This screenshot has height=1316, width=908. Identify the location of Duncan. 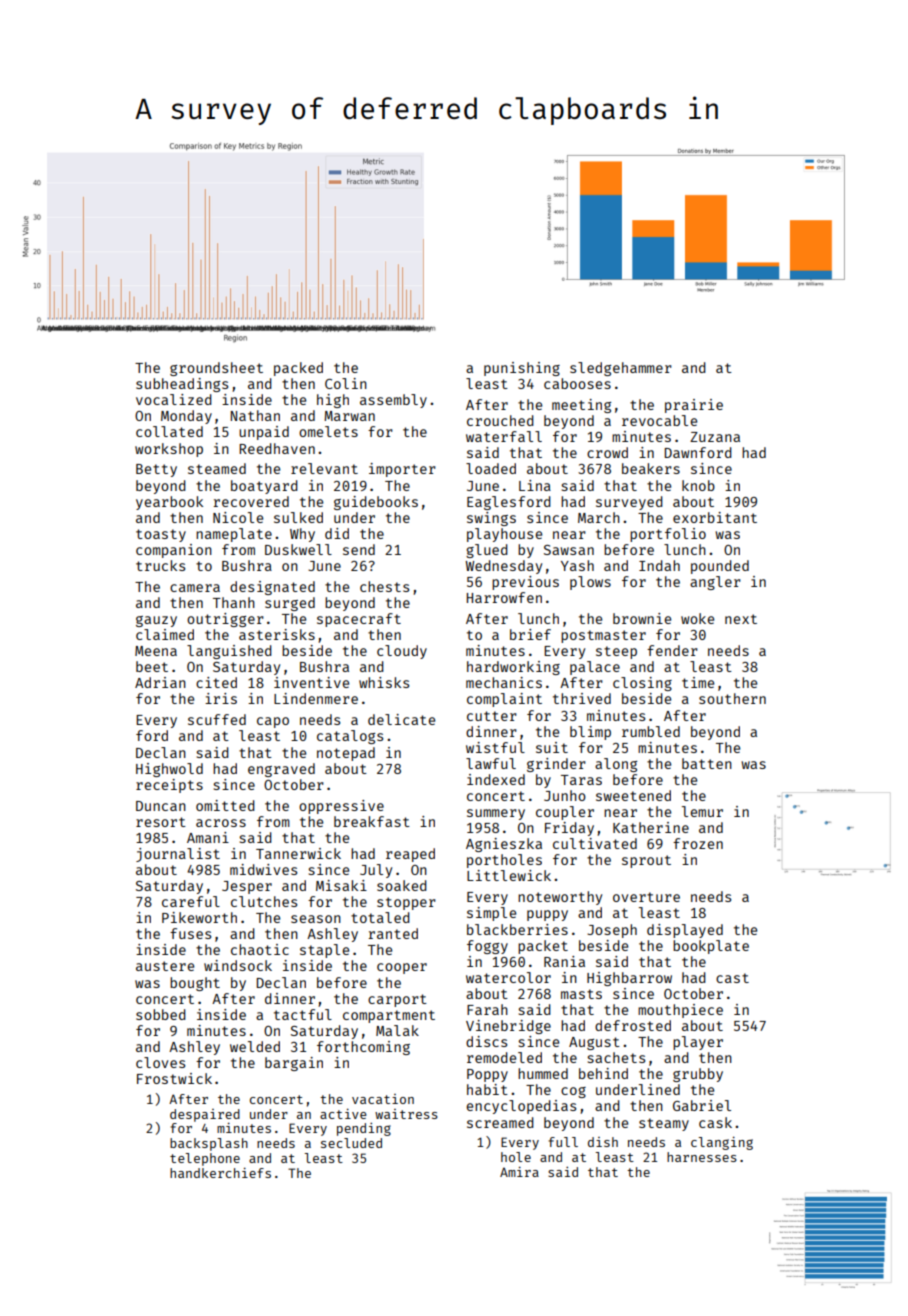
(161, 806).
